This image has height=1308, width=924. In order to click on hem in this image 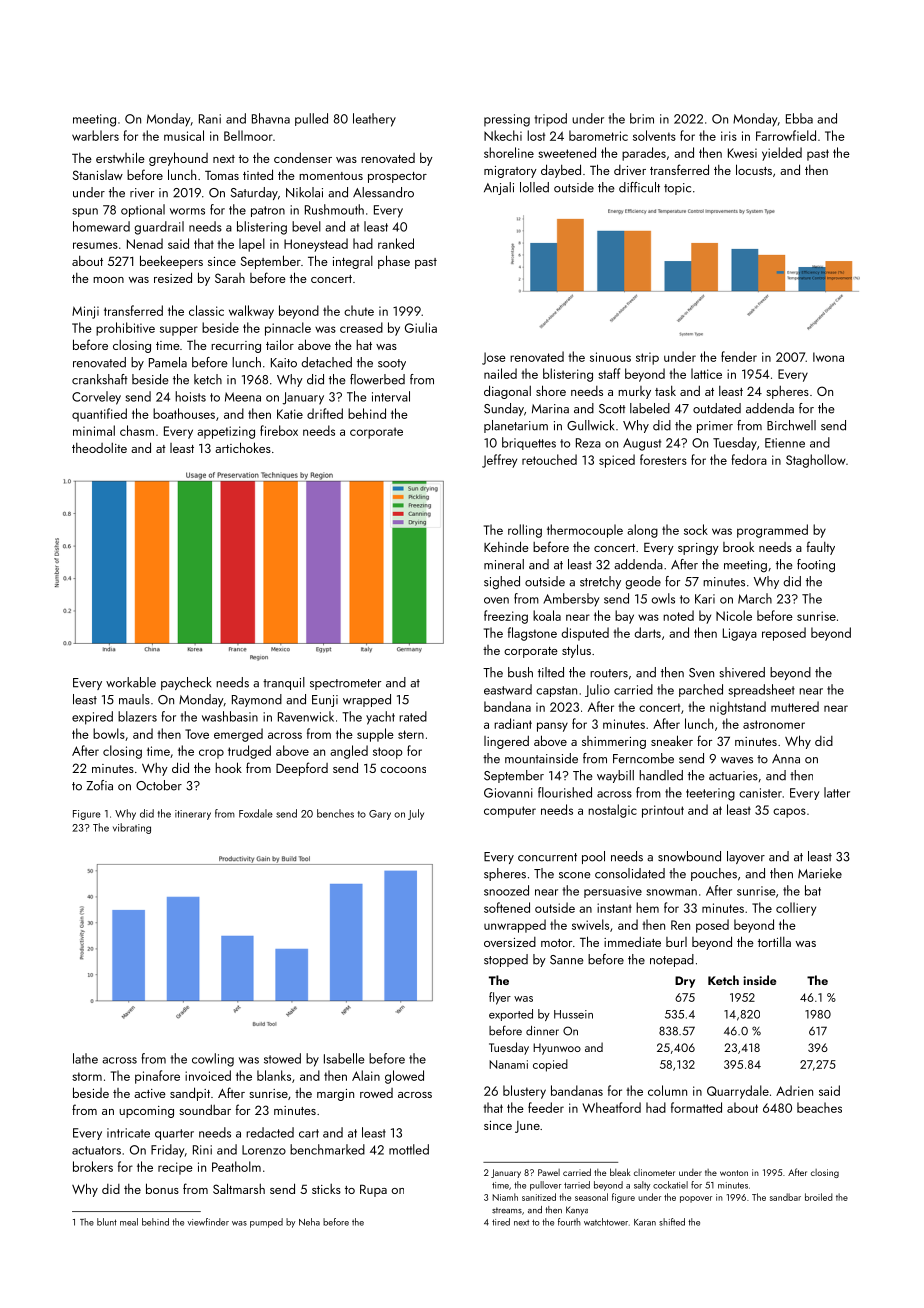, I will do `click(647, 907)`.
